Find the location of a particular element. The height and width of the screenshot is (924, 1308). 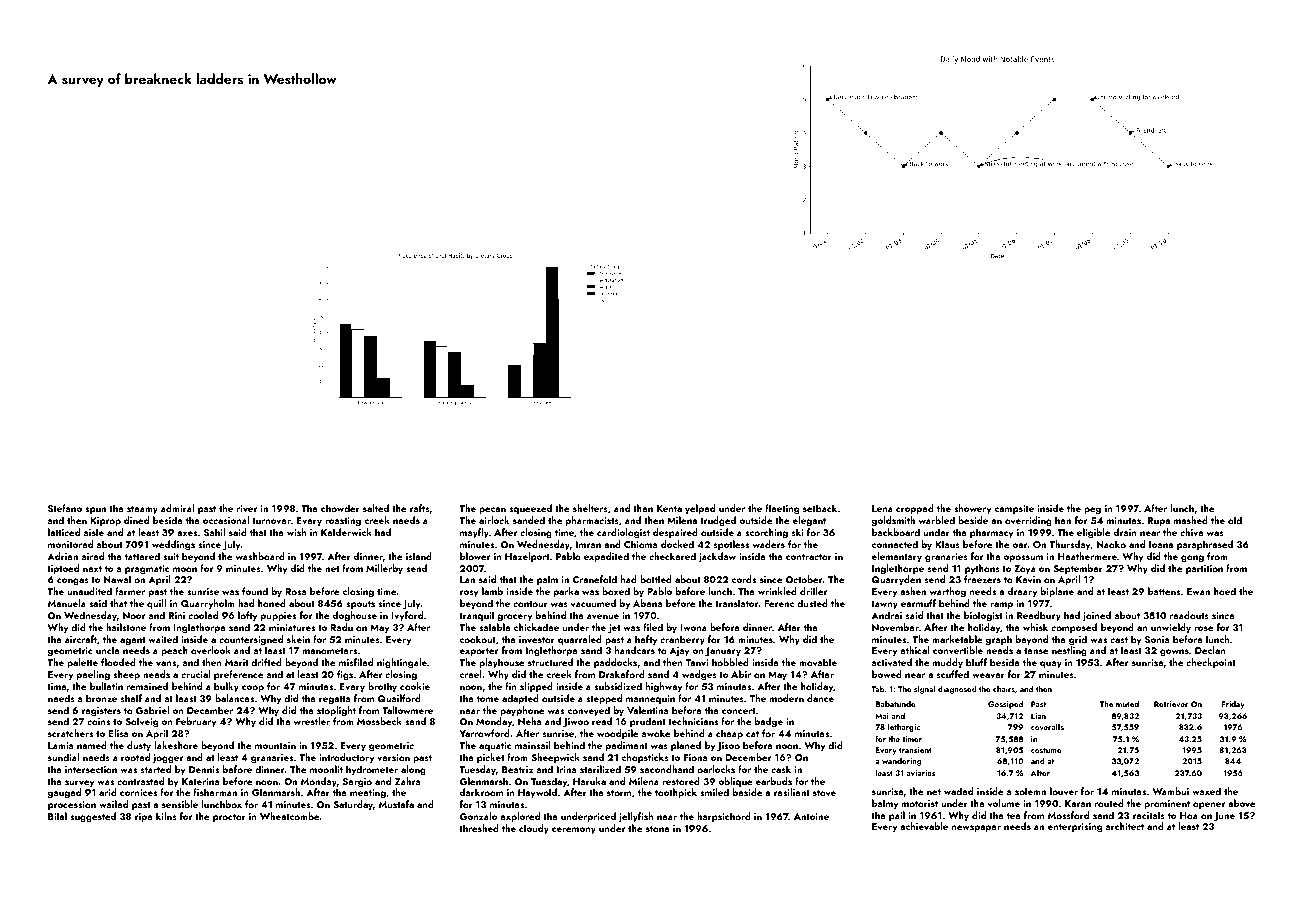

hobbled is located at coordinates (730, 662).
